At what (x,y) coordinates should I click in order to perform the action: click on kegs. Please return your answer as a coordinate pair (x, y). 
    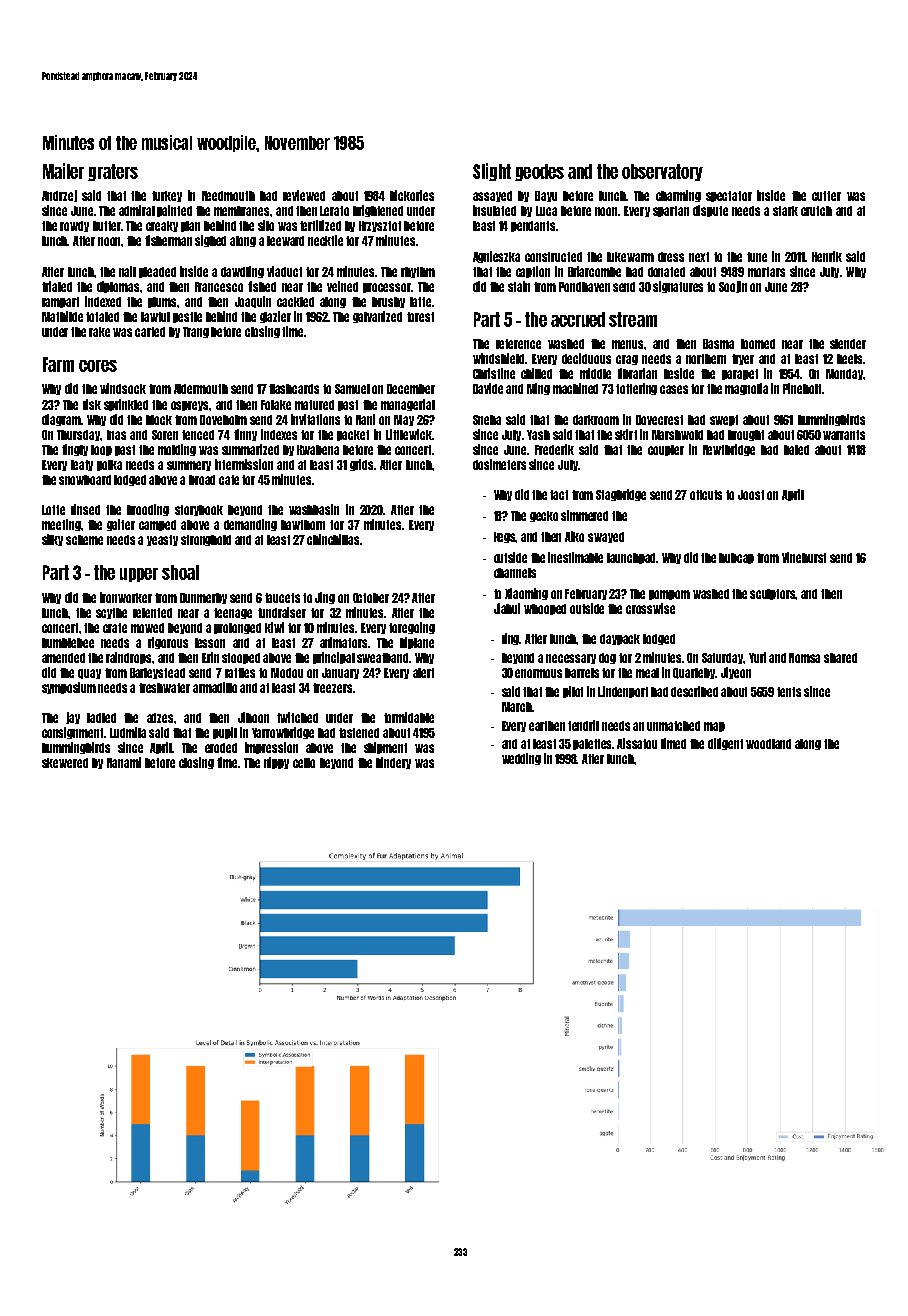
    Looking at the image, I should click on (505, 537).
